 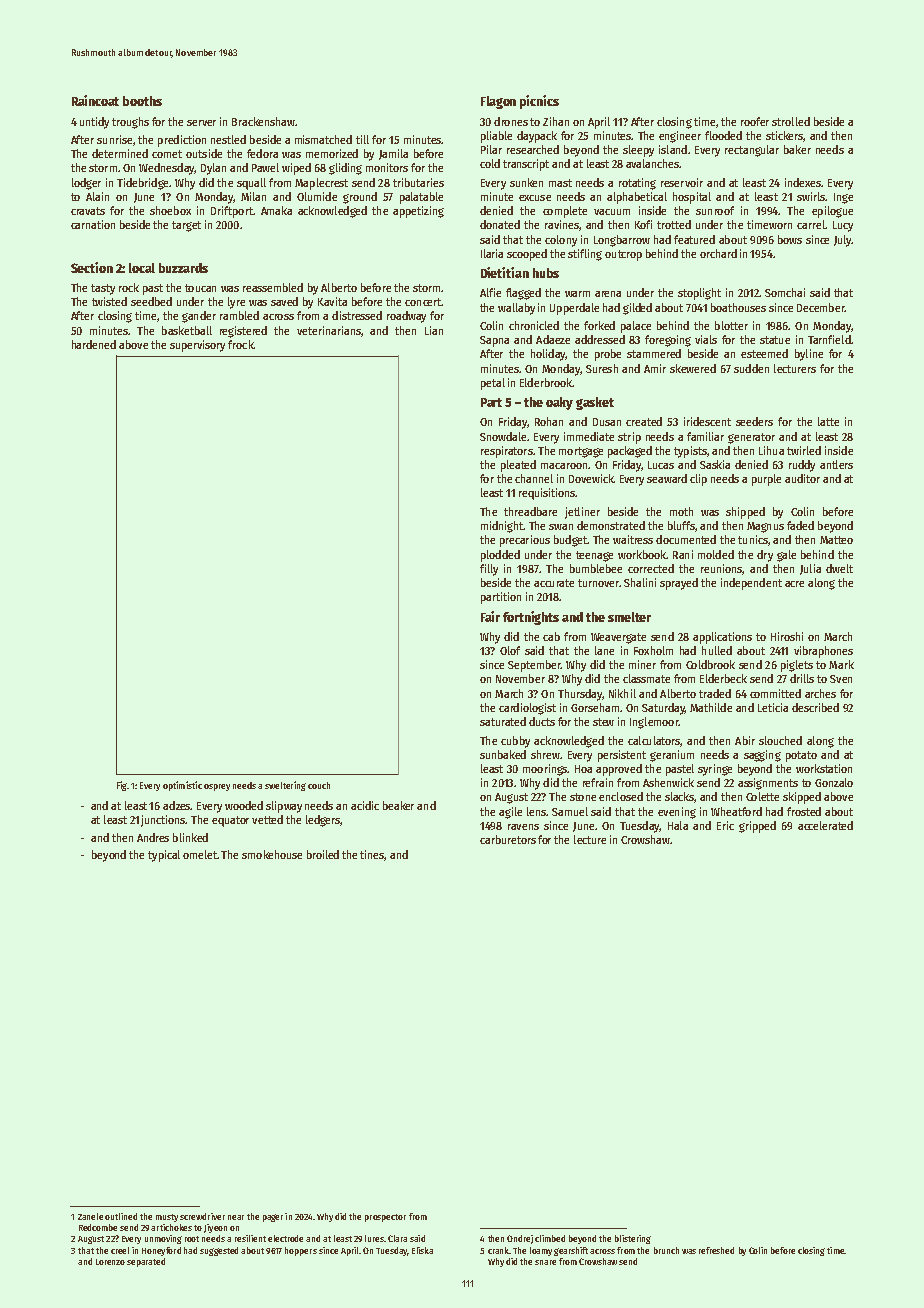 I want to click on refreshed, so click(x=716, y=1250).
